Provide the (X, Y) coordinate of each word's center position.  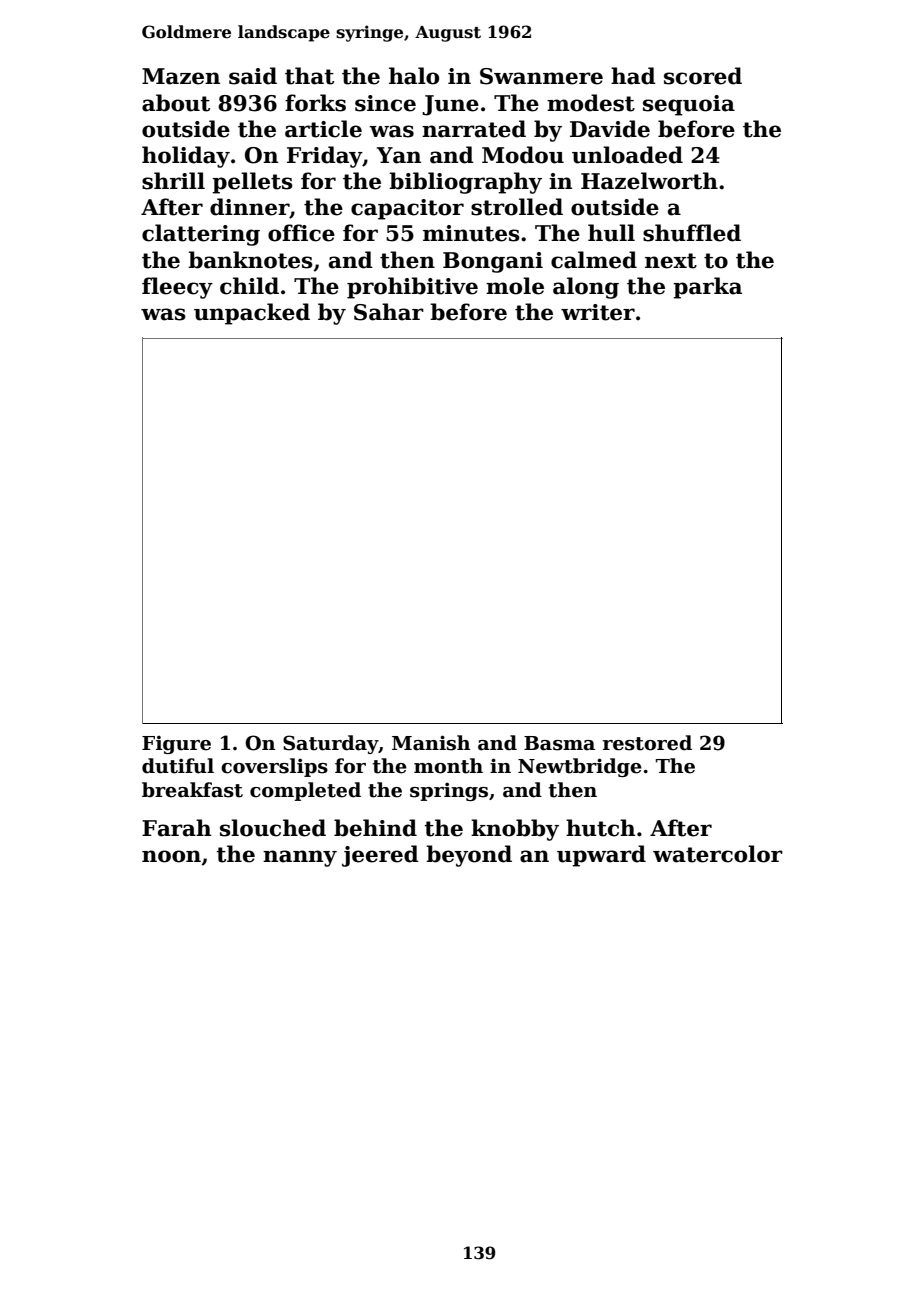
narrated (474, 129)
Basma (559, 743)
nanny (300, 858)
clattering (201, 235)
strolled (517, 207)
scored (703, 76)
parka (707, 288)
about (176, 103)
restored (647, 743)
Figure (176, 744)
